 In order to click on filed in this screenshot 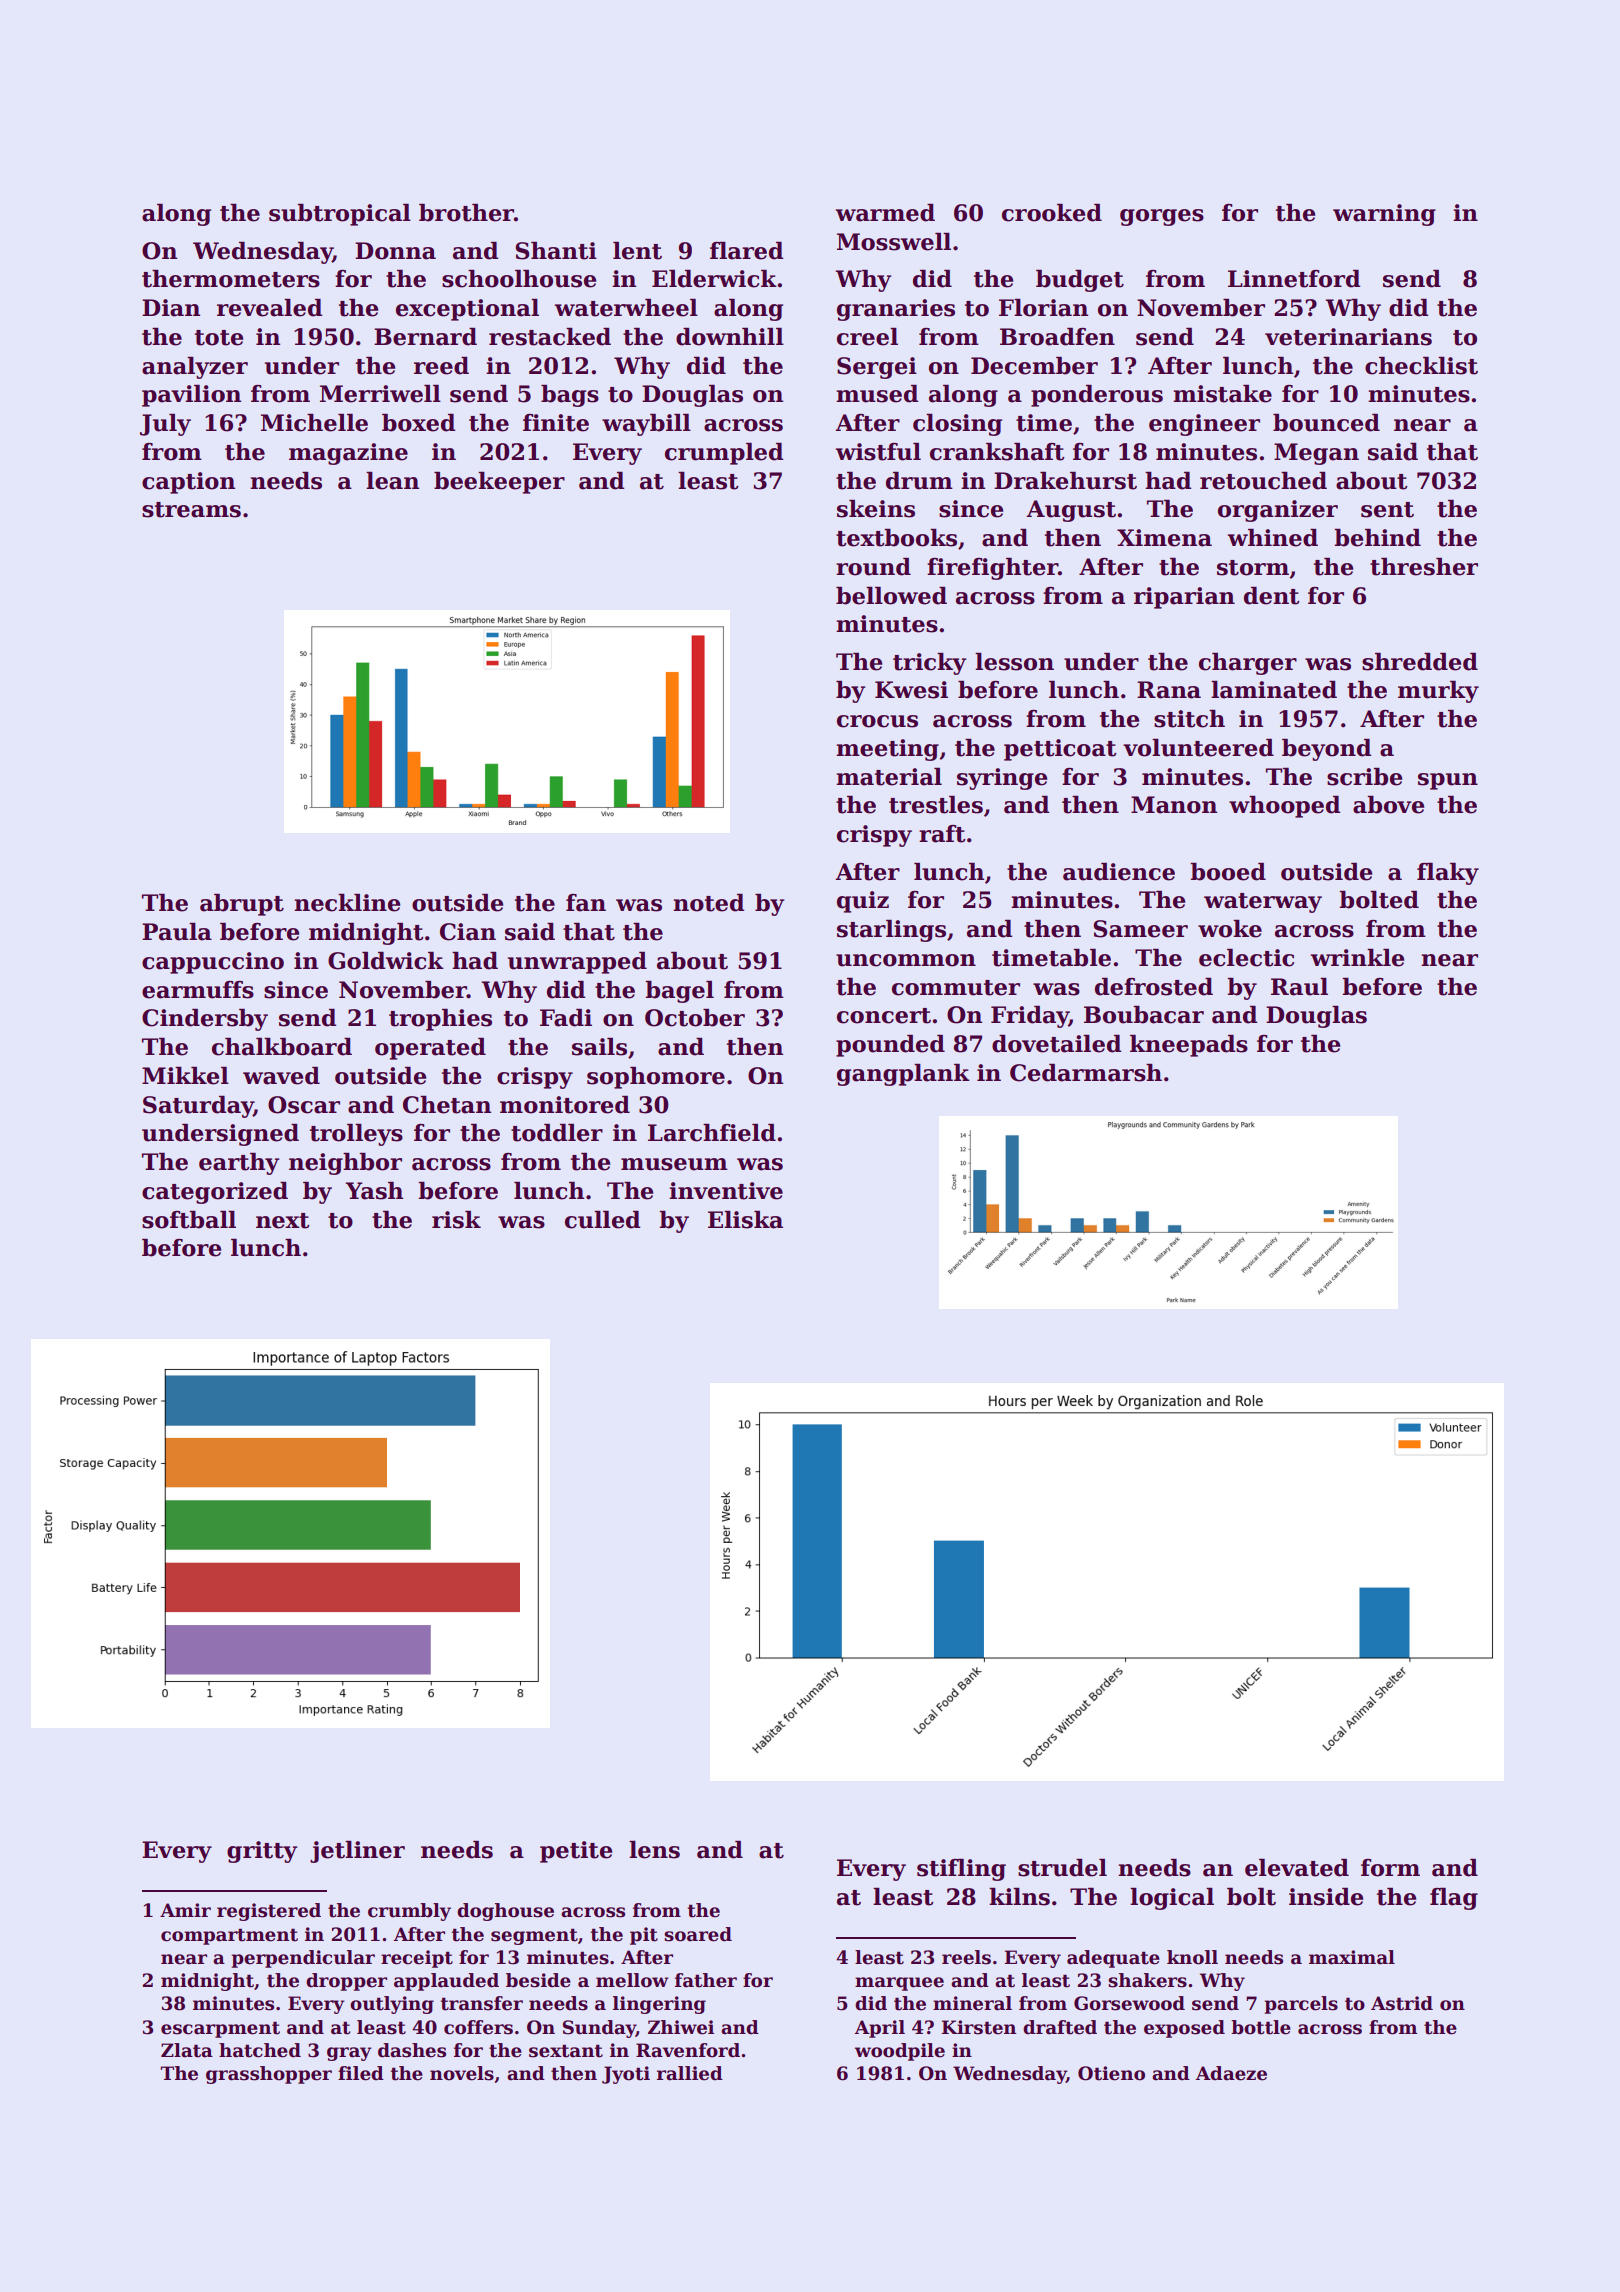, I will do `click(361, 2073)`.
